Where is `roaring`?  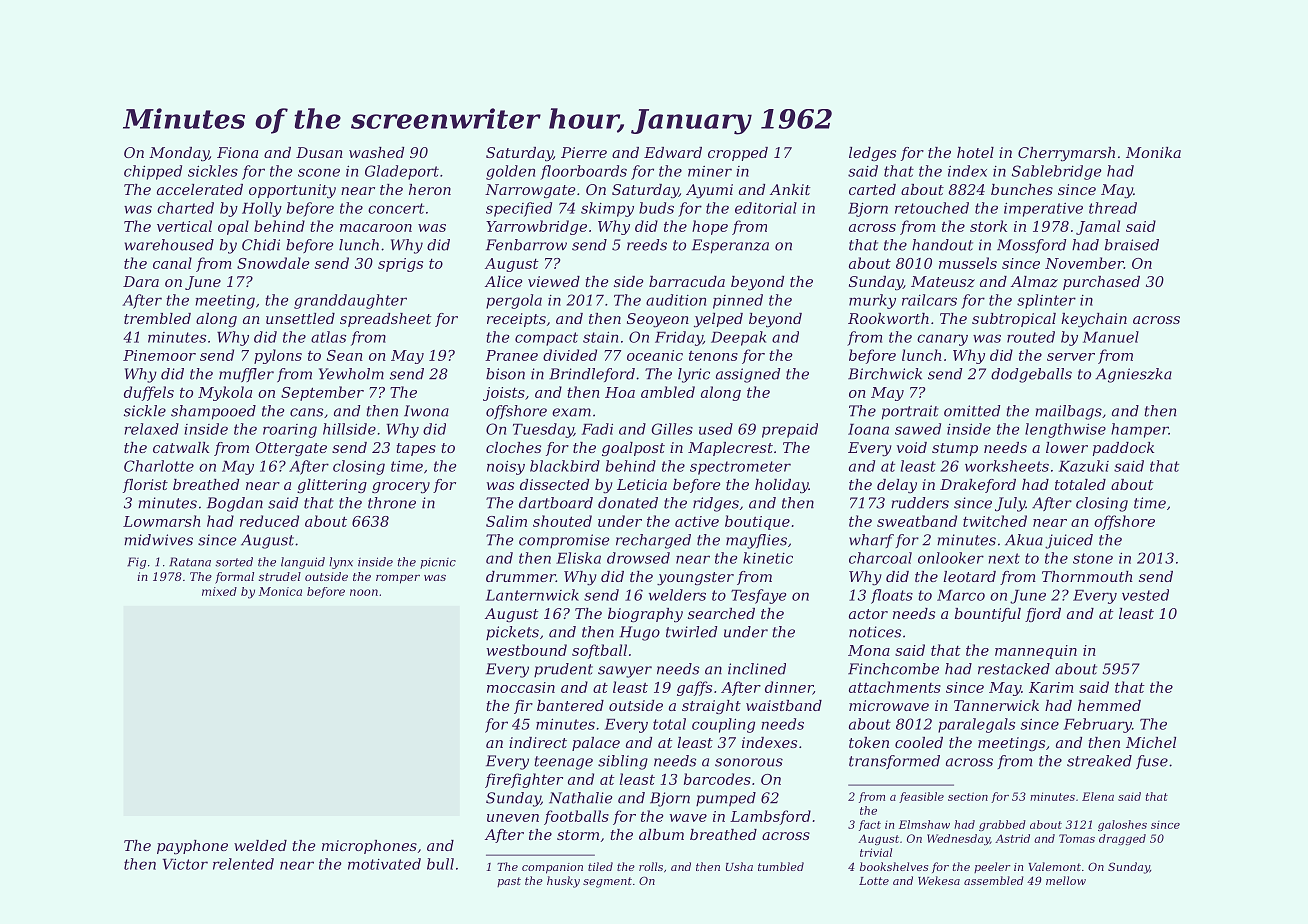
roaring is located at coordinates (290, 431).
